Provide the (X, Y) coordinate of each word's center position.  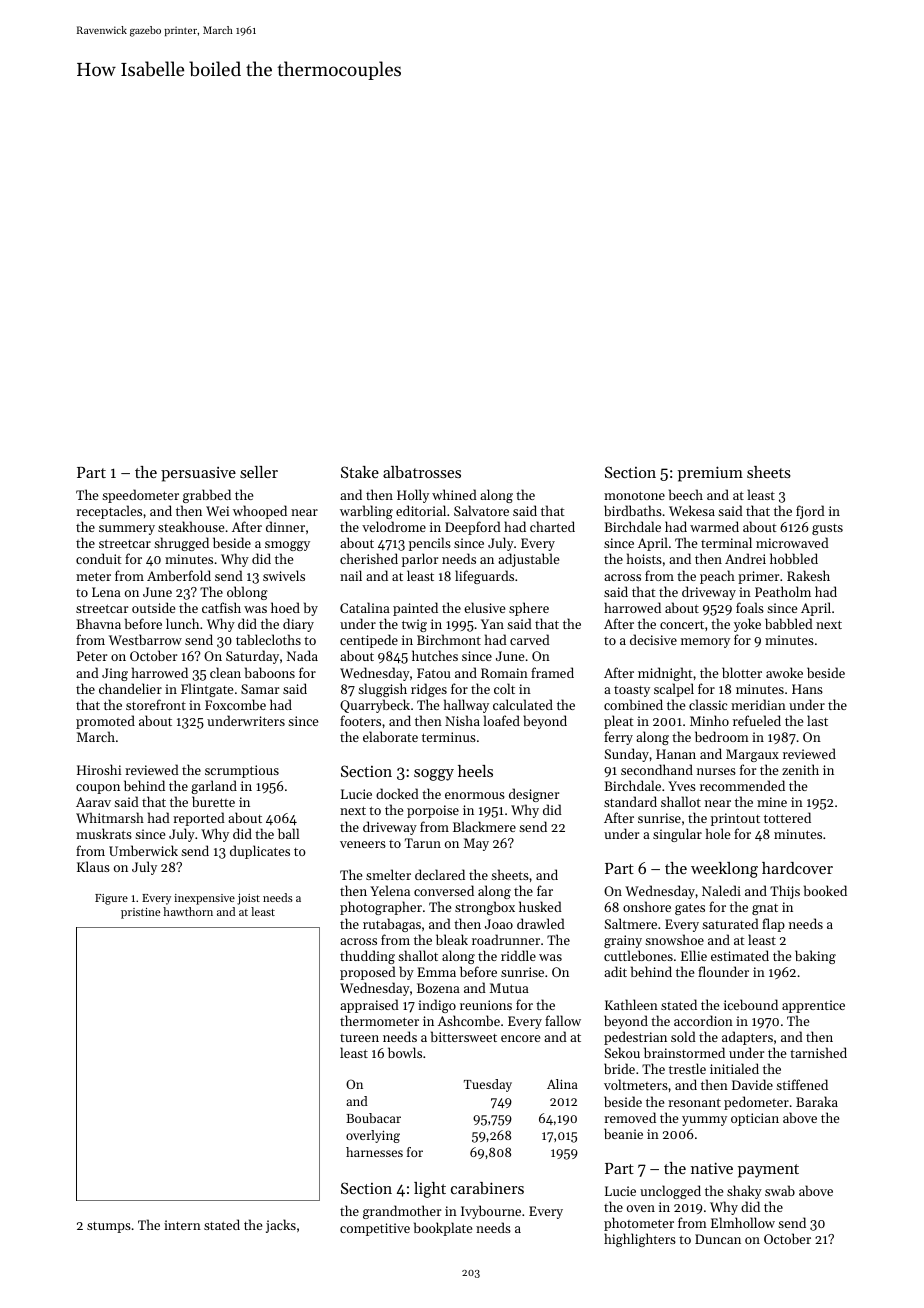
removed (630, 1117)
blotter (742, 672)
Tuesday (488, 1085)
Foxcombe (235, 704)
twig (414, 625)
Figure (111, 899)
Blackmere (484, 826)
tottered (787, 817)
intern (182, 1225)
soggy (434, 775)
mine (772, 802)
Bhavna (98, 623)
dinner (285, 526)
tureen (359, 1038)
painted (415, 609)
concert (682, 625)
